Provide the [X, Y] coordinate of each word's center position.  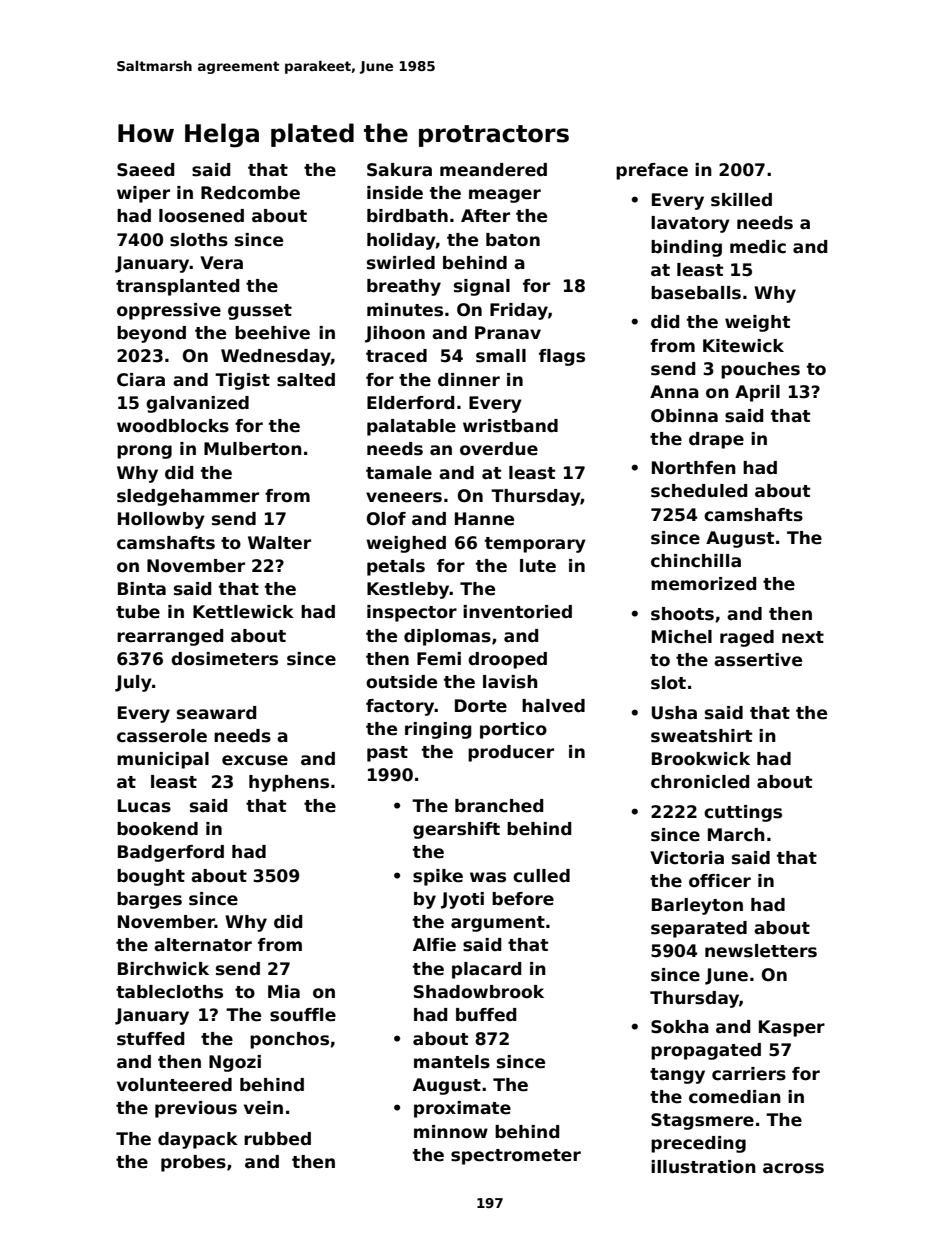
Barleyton [697, 906]
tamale [399, 473]
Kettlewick [243, 612]
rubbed [277, 1139]
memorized [703, 584]
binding [686, 248]
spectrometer [516, 1157]
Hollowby [161, 520]
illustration [703, 1167]
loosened [201, 216]
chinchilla [696, 561]
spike [438, 877]
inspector [412, 613]
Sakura [399, 170]
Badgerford [171, 853]
